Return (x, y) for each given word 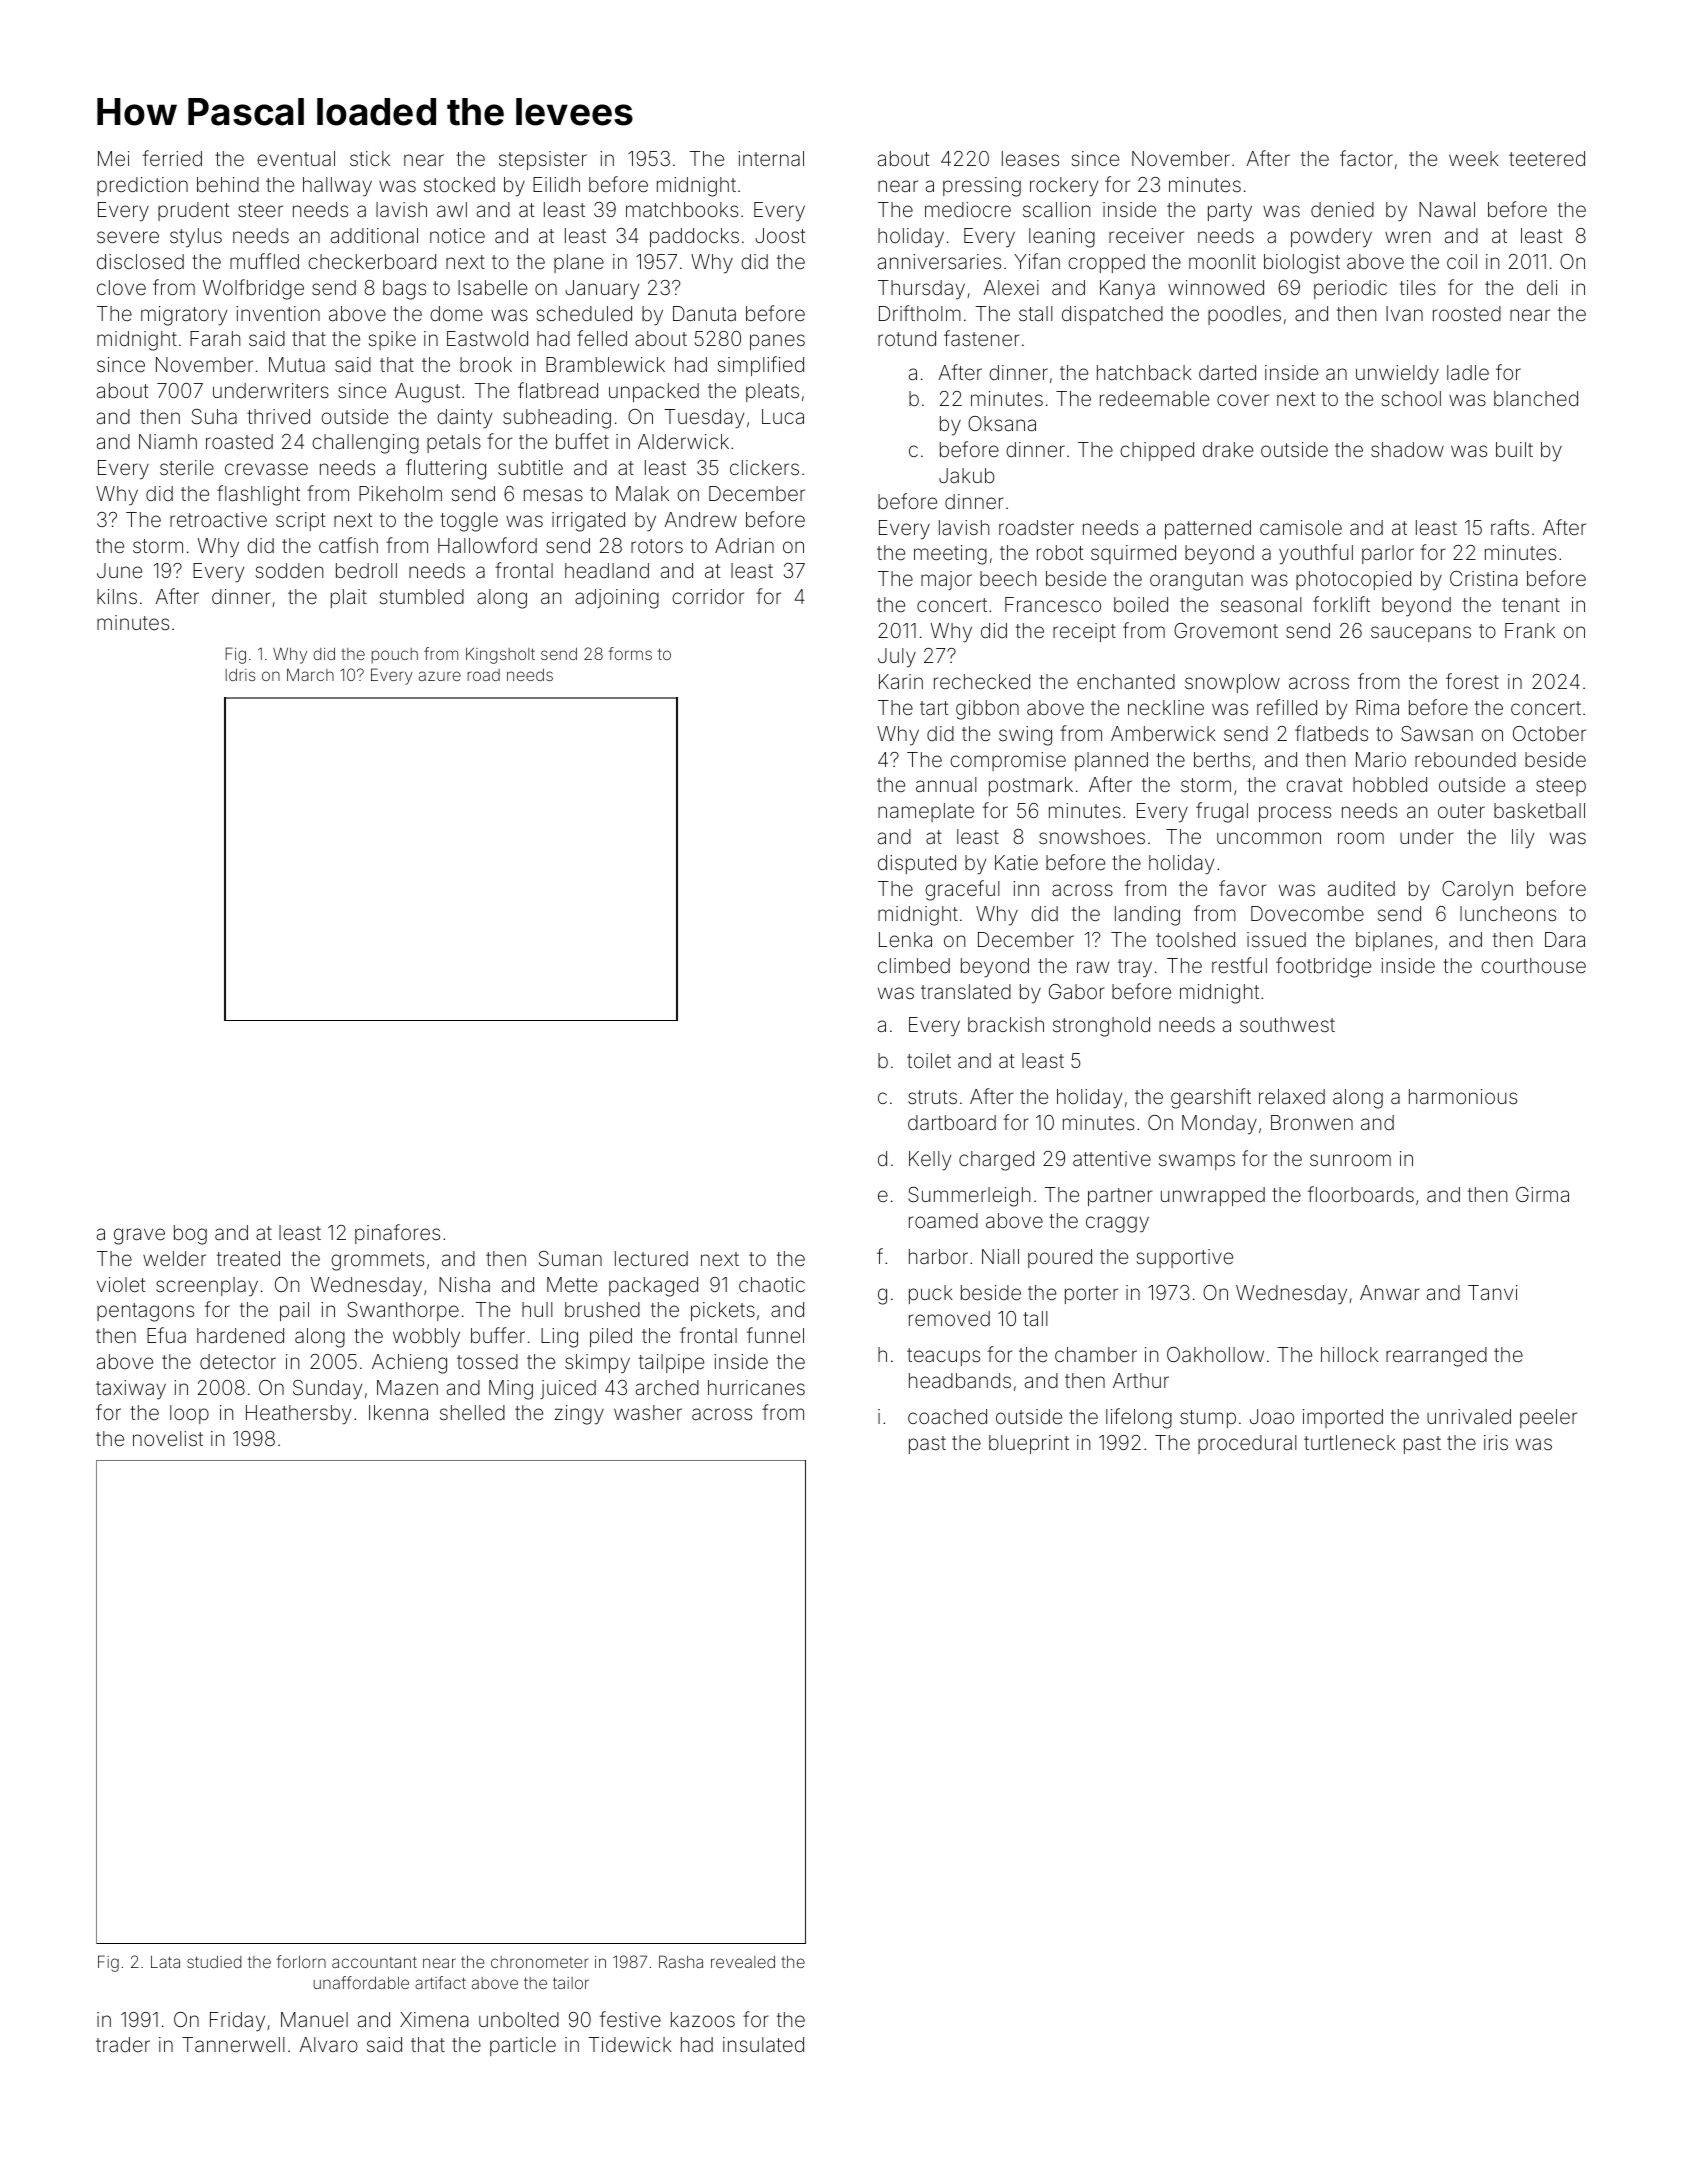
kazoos (703, 2019)
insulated (763, 2044)
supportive (1184, 1258)
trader (123, 2044)
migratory (184, 316)
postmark (1031, 786)
